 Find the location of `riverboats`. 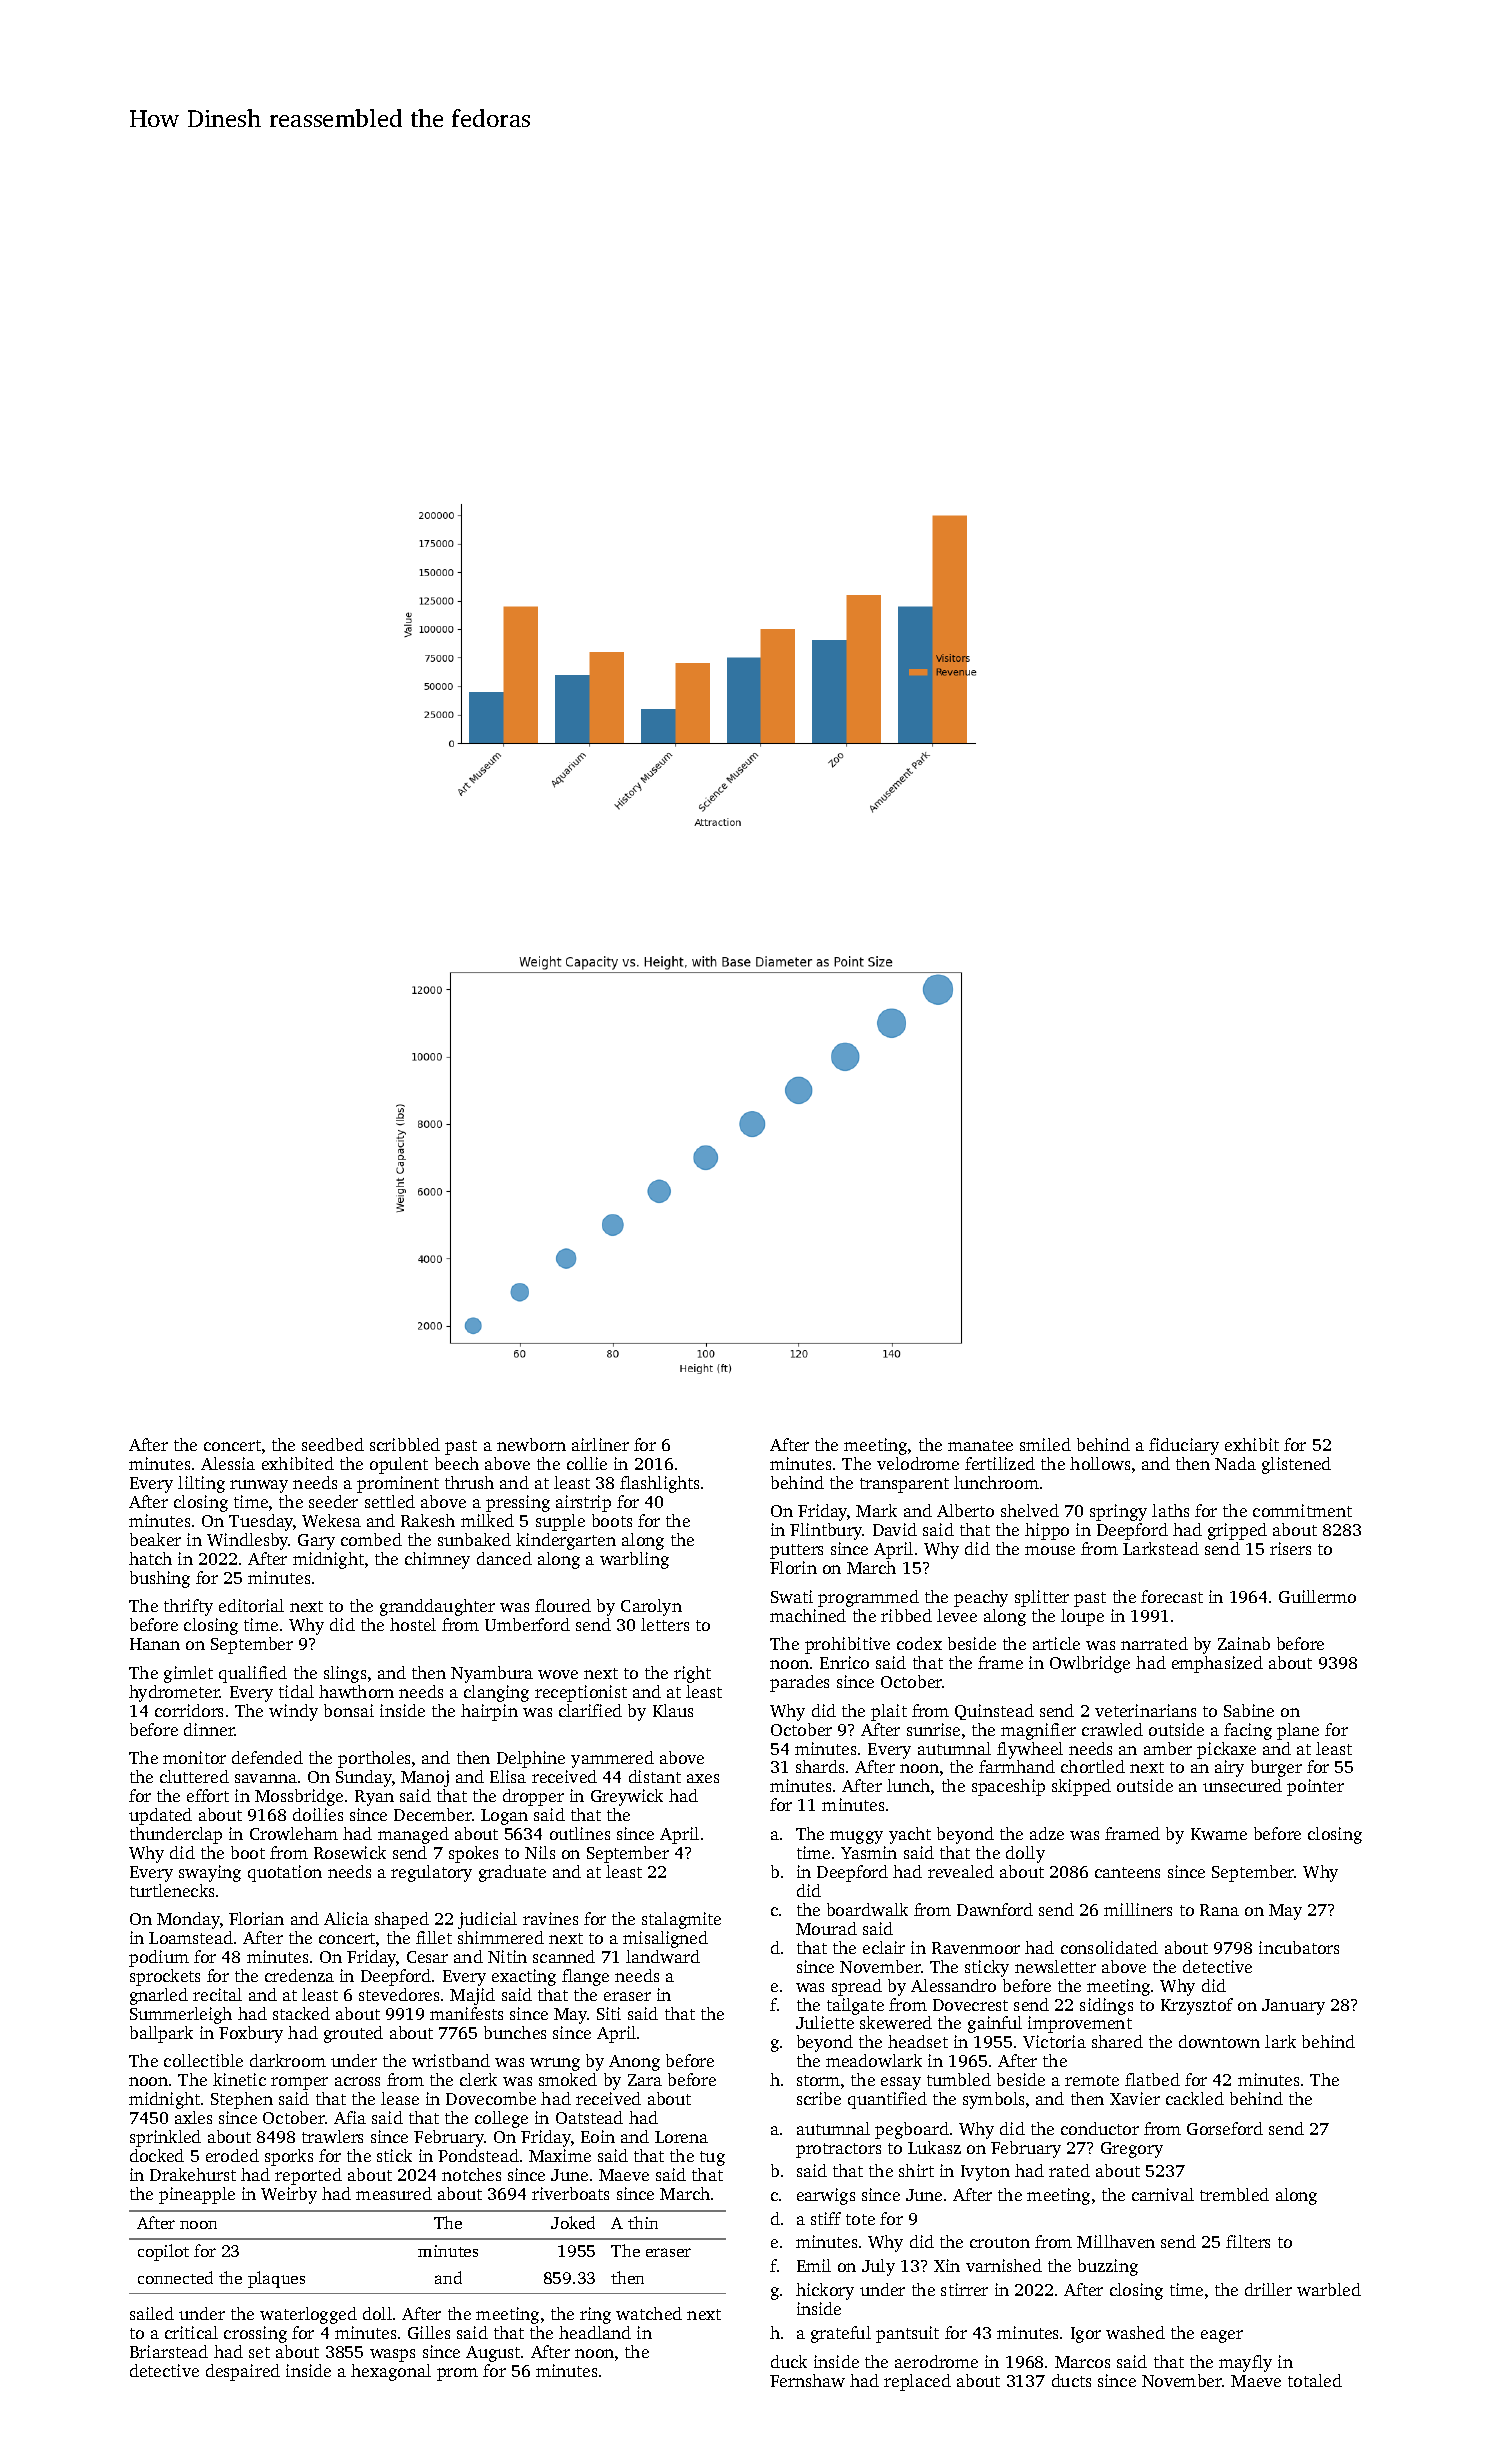

riverboats is located at coordinates (570, 2193).
